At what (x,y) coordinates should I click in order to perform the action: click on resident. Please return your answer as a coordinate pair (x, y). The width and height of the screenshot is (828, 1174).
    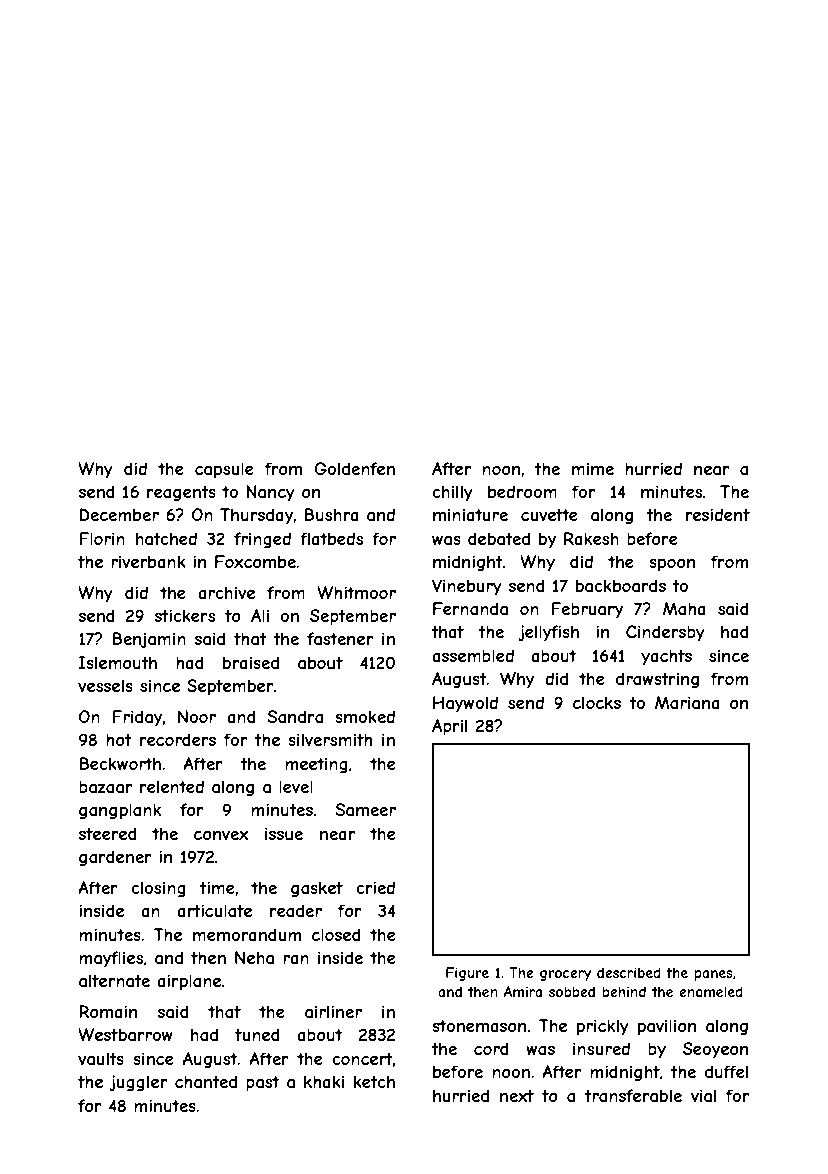
    Looking at the image, I should click on (718, 514).
